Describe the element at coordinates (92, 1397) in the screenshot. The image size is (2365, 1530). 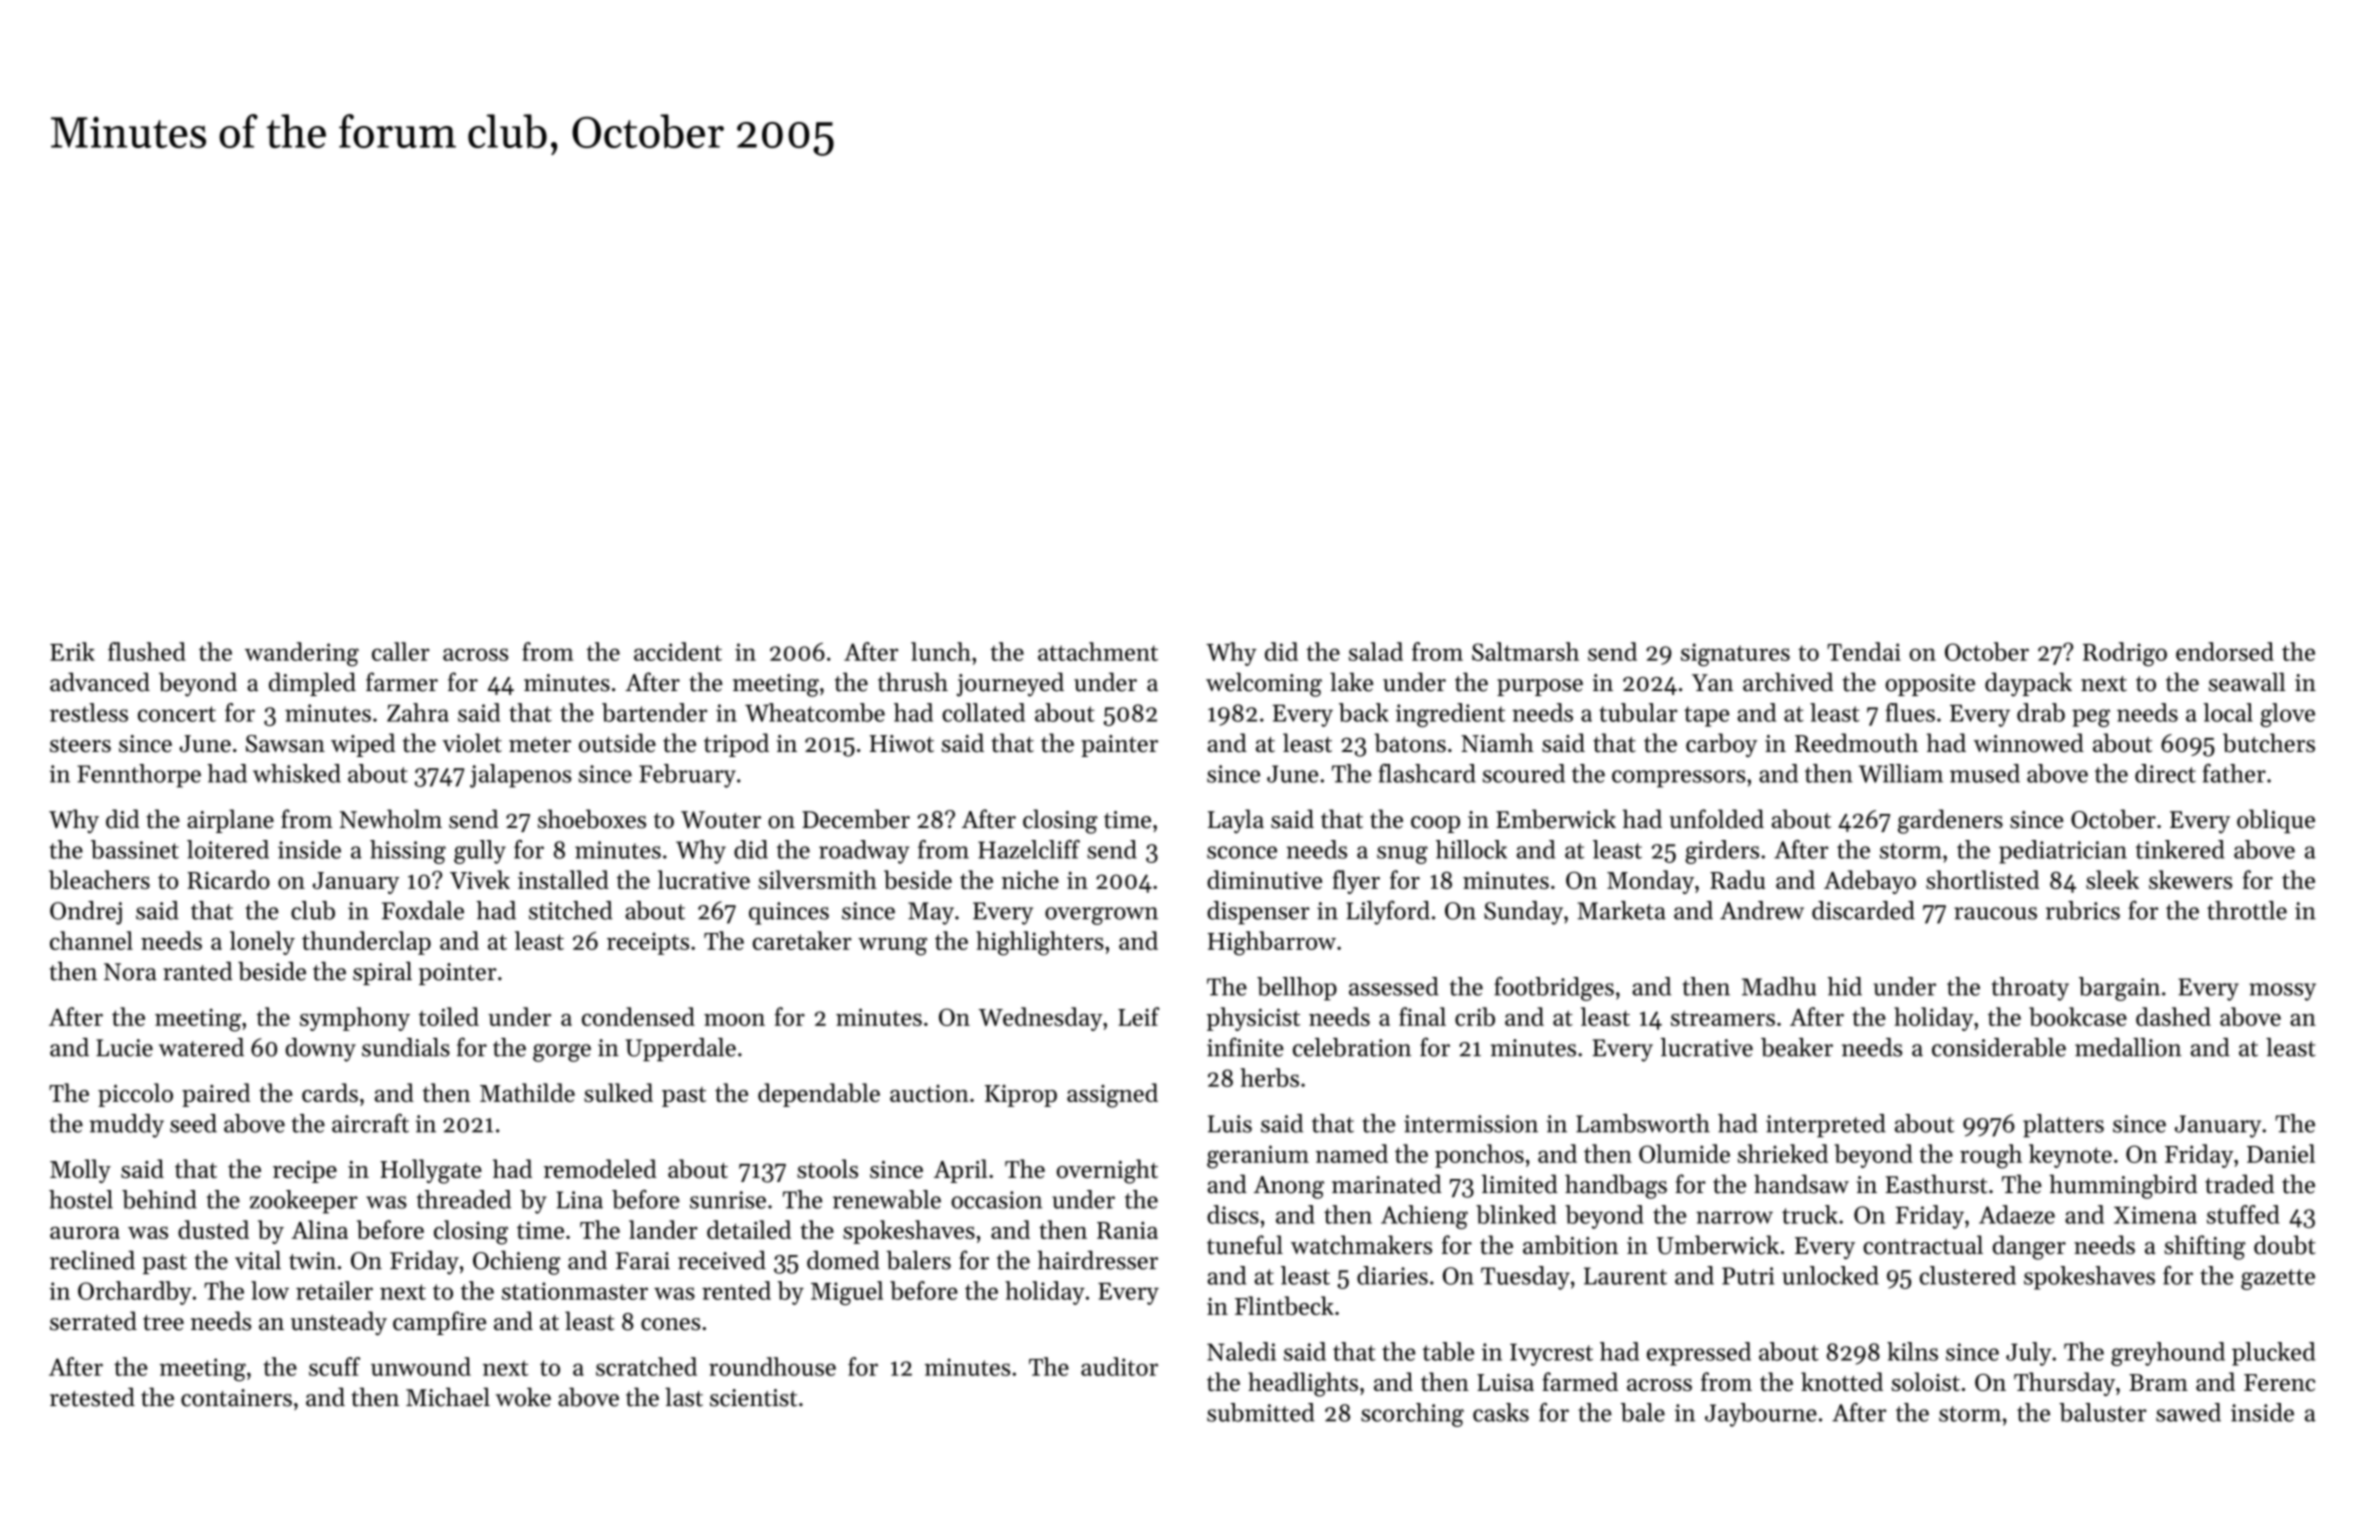
I see `retested` at that location.
